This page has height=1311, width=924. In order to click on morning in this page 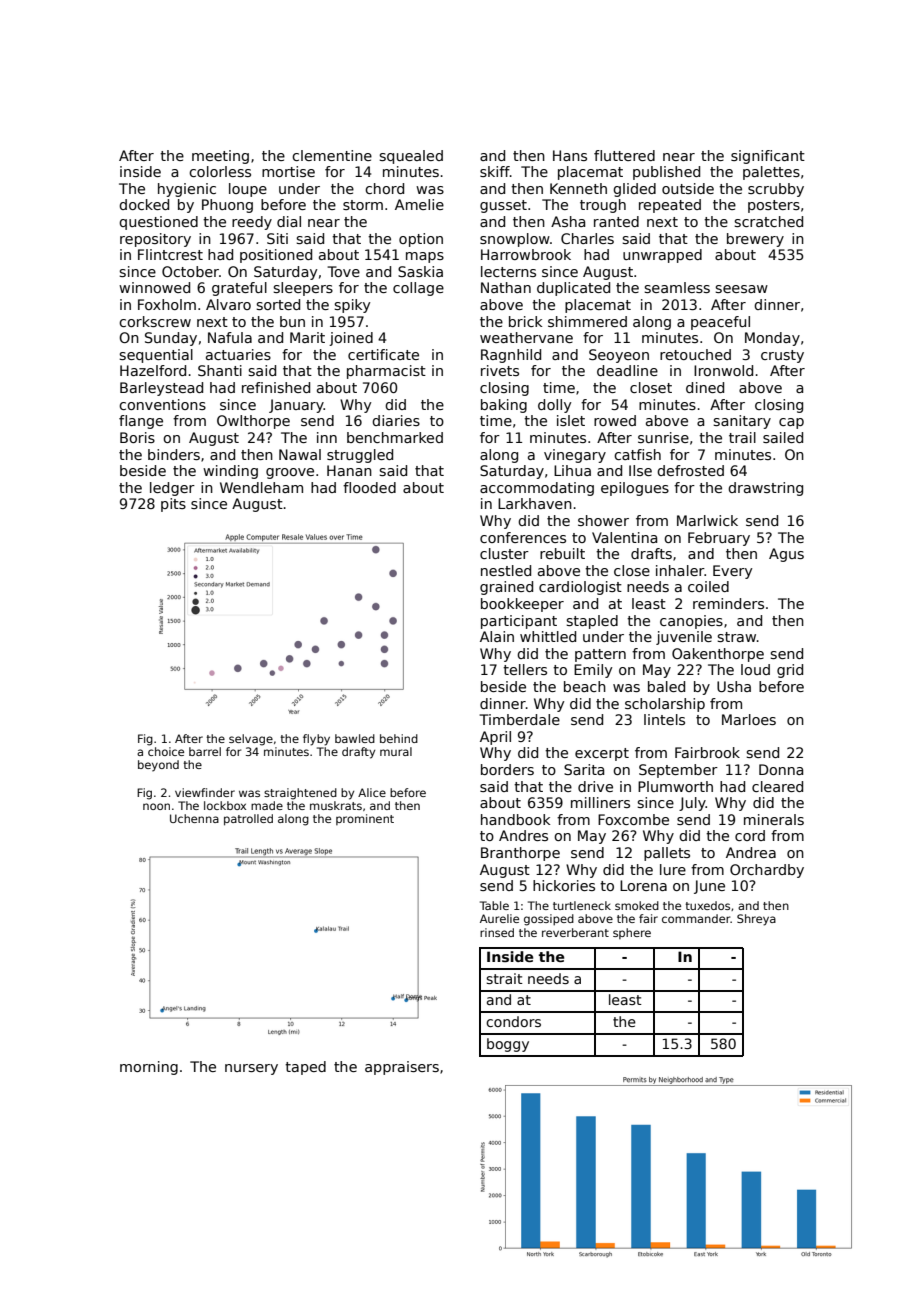, I will do `click(149, 1068)`.
